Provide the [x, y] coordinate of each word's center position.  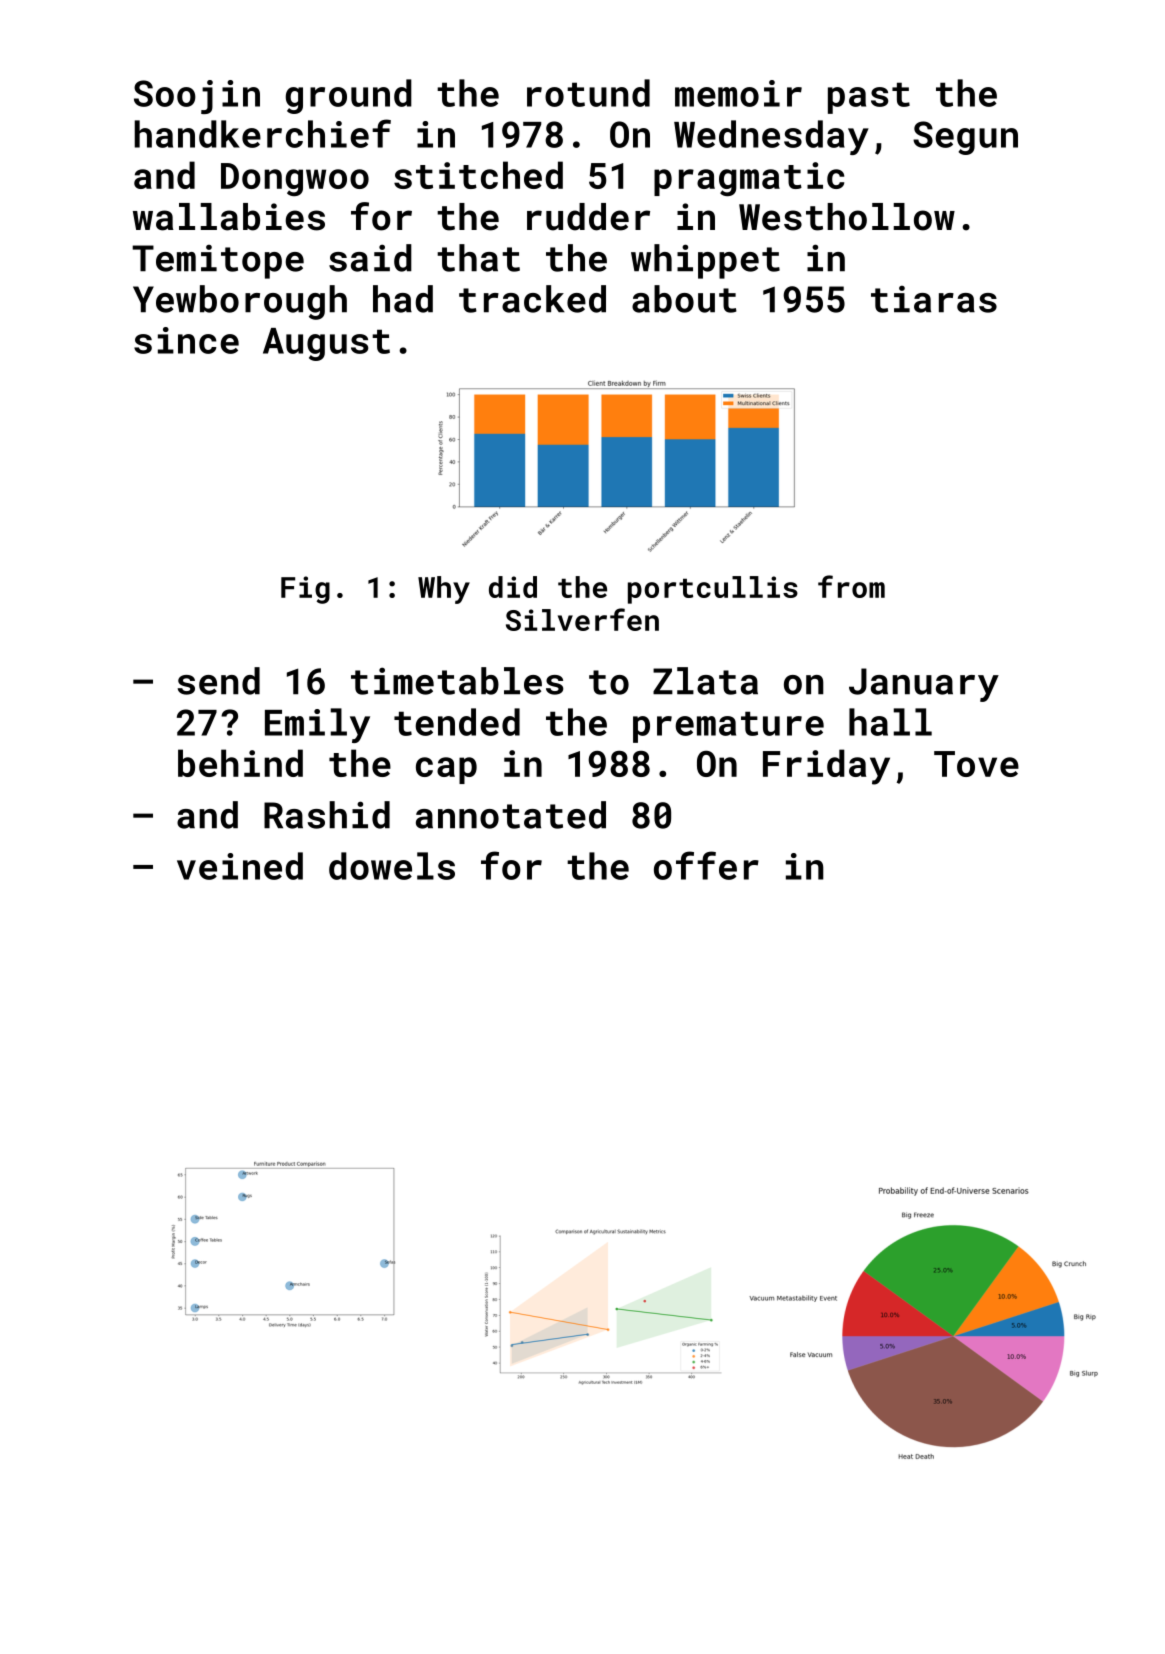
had [403, 299]
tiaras [934, 299]
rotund [588, 93]
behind [240, 763]
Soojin [197, 97]
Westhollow [847, 217]
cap [446, 770]
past [869, 98]
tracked [532, 299]
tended [457, 722]
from [851, 586]
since [186, 340]
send [219, 681]
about [684, 299]
